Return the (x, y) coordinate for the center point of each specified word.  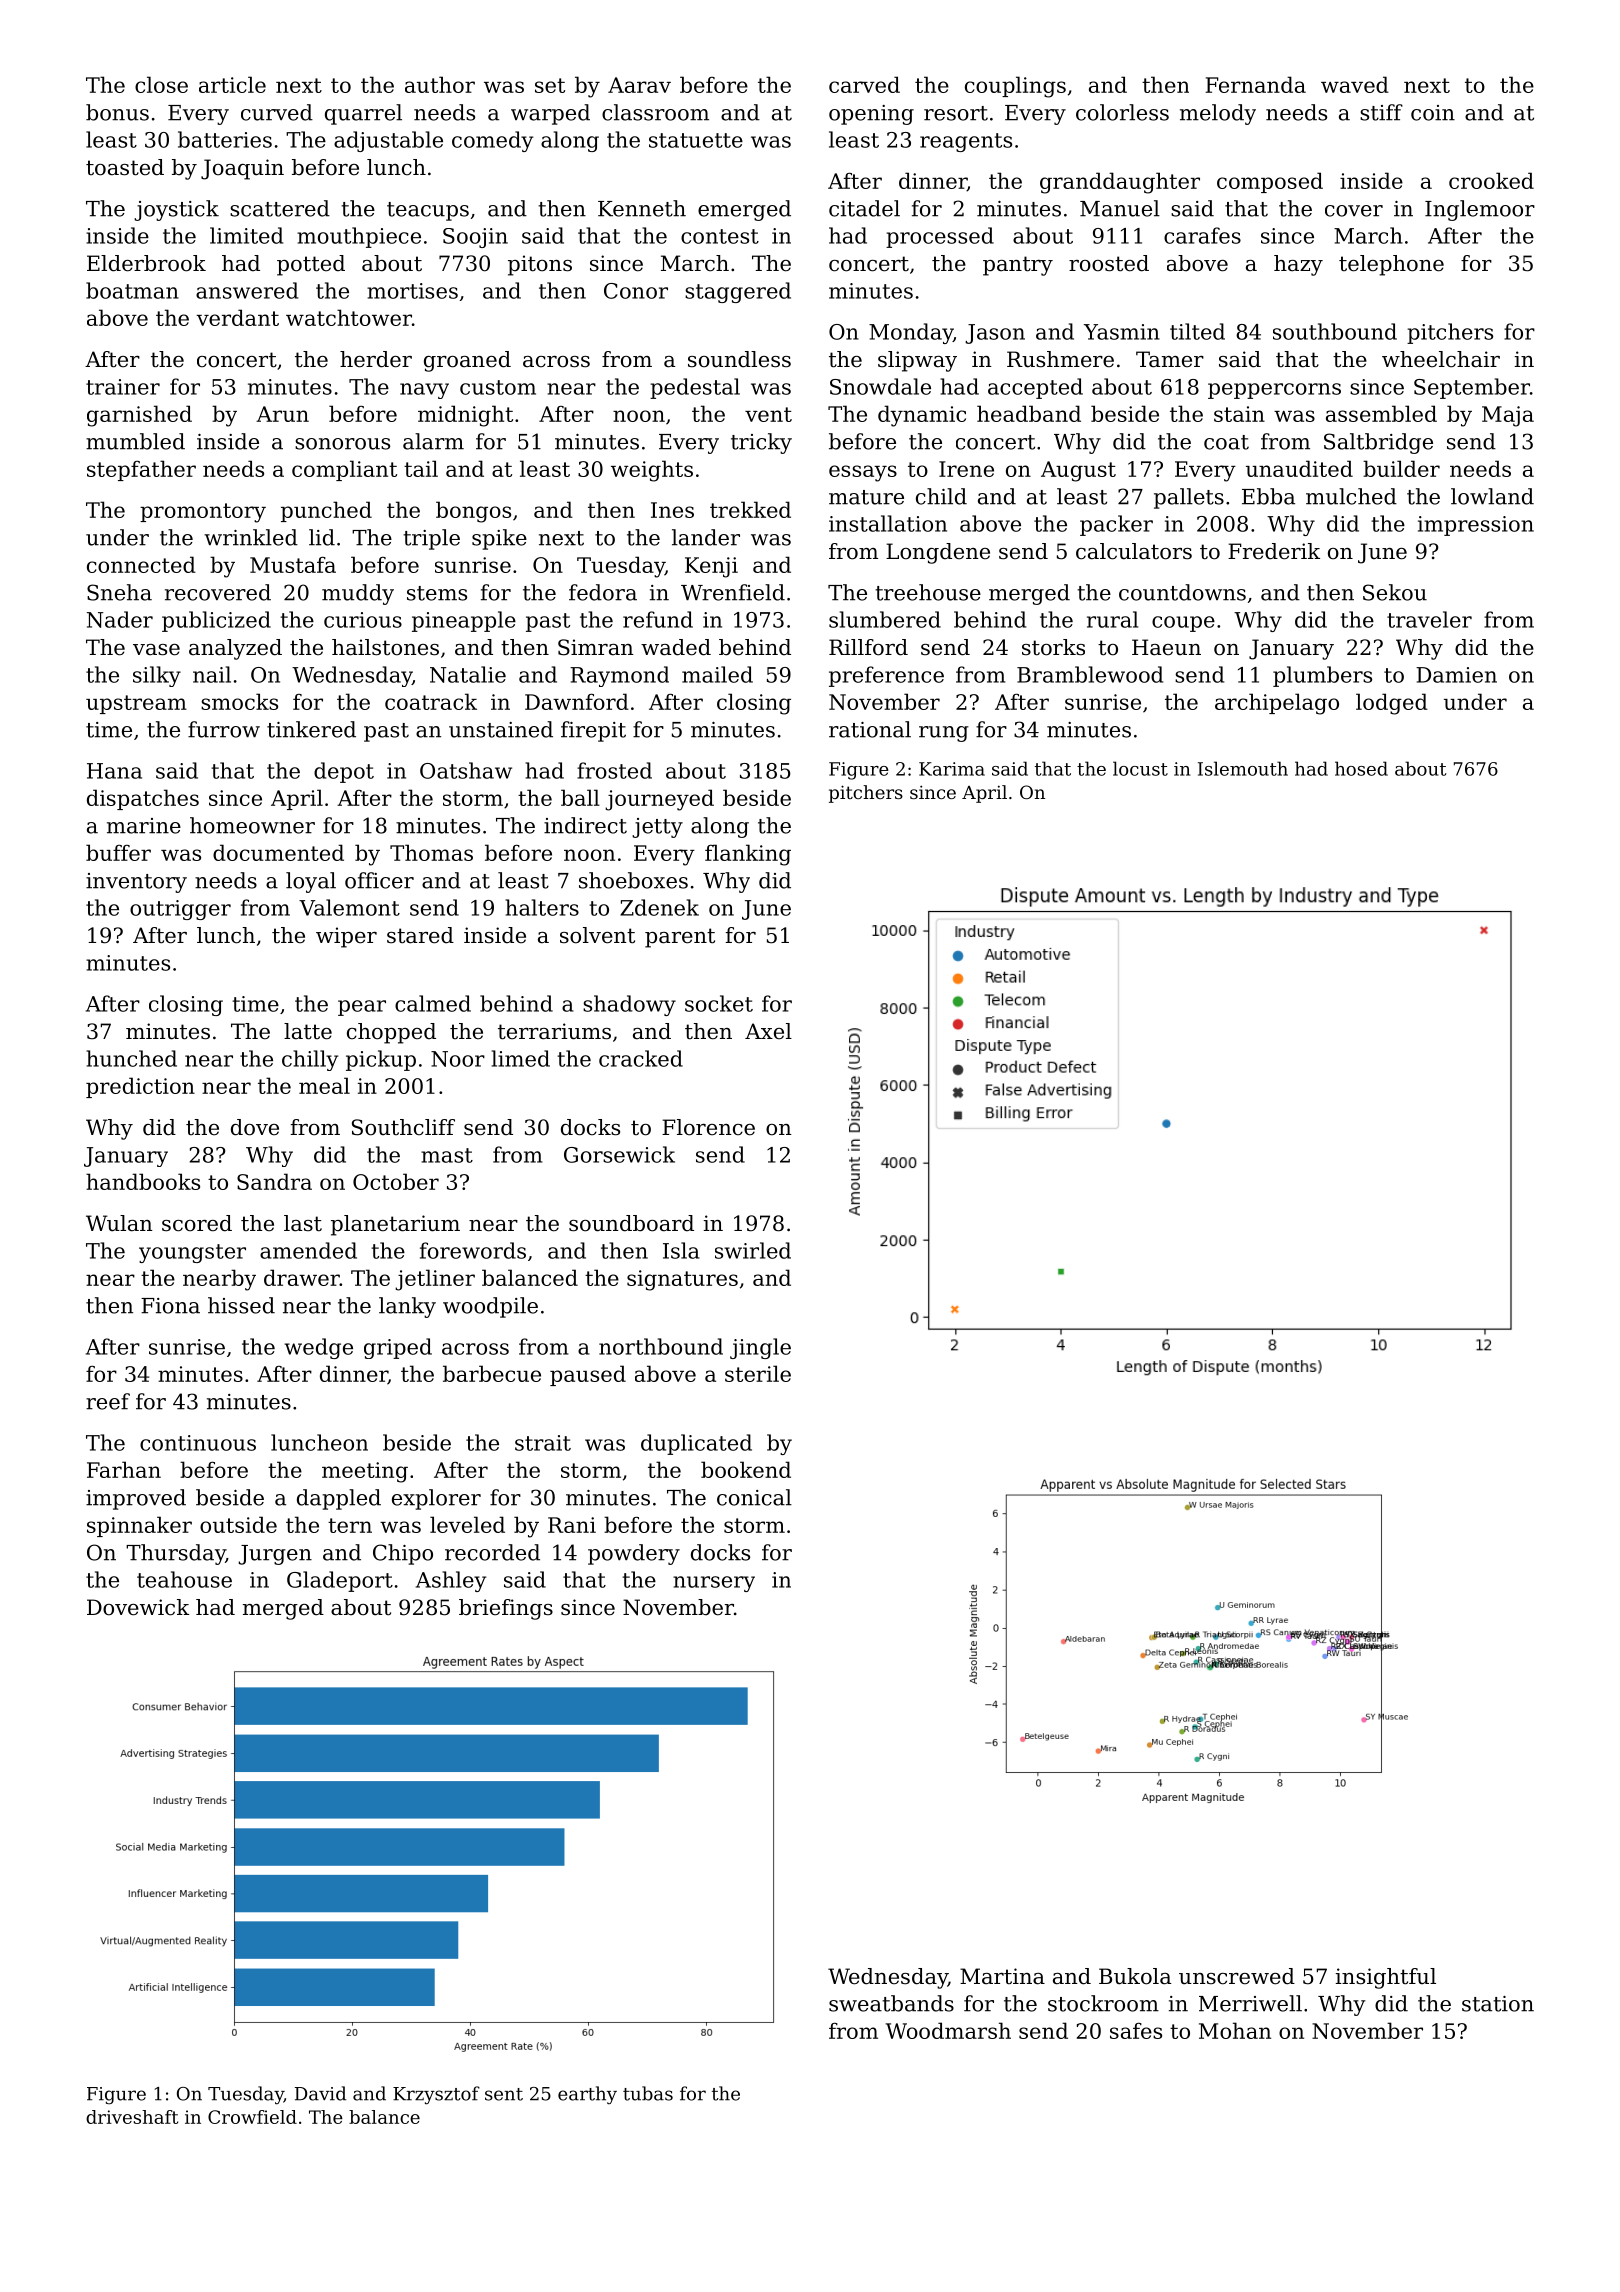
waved (1355, 84)
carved (864, 84)
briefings (506, 1609)
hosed (1361, 768)
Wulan (119, 1223)
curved (277, 112)
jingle (760, 1348)
